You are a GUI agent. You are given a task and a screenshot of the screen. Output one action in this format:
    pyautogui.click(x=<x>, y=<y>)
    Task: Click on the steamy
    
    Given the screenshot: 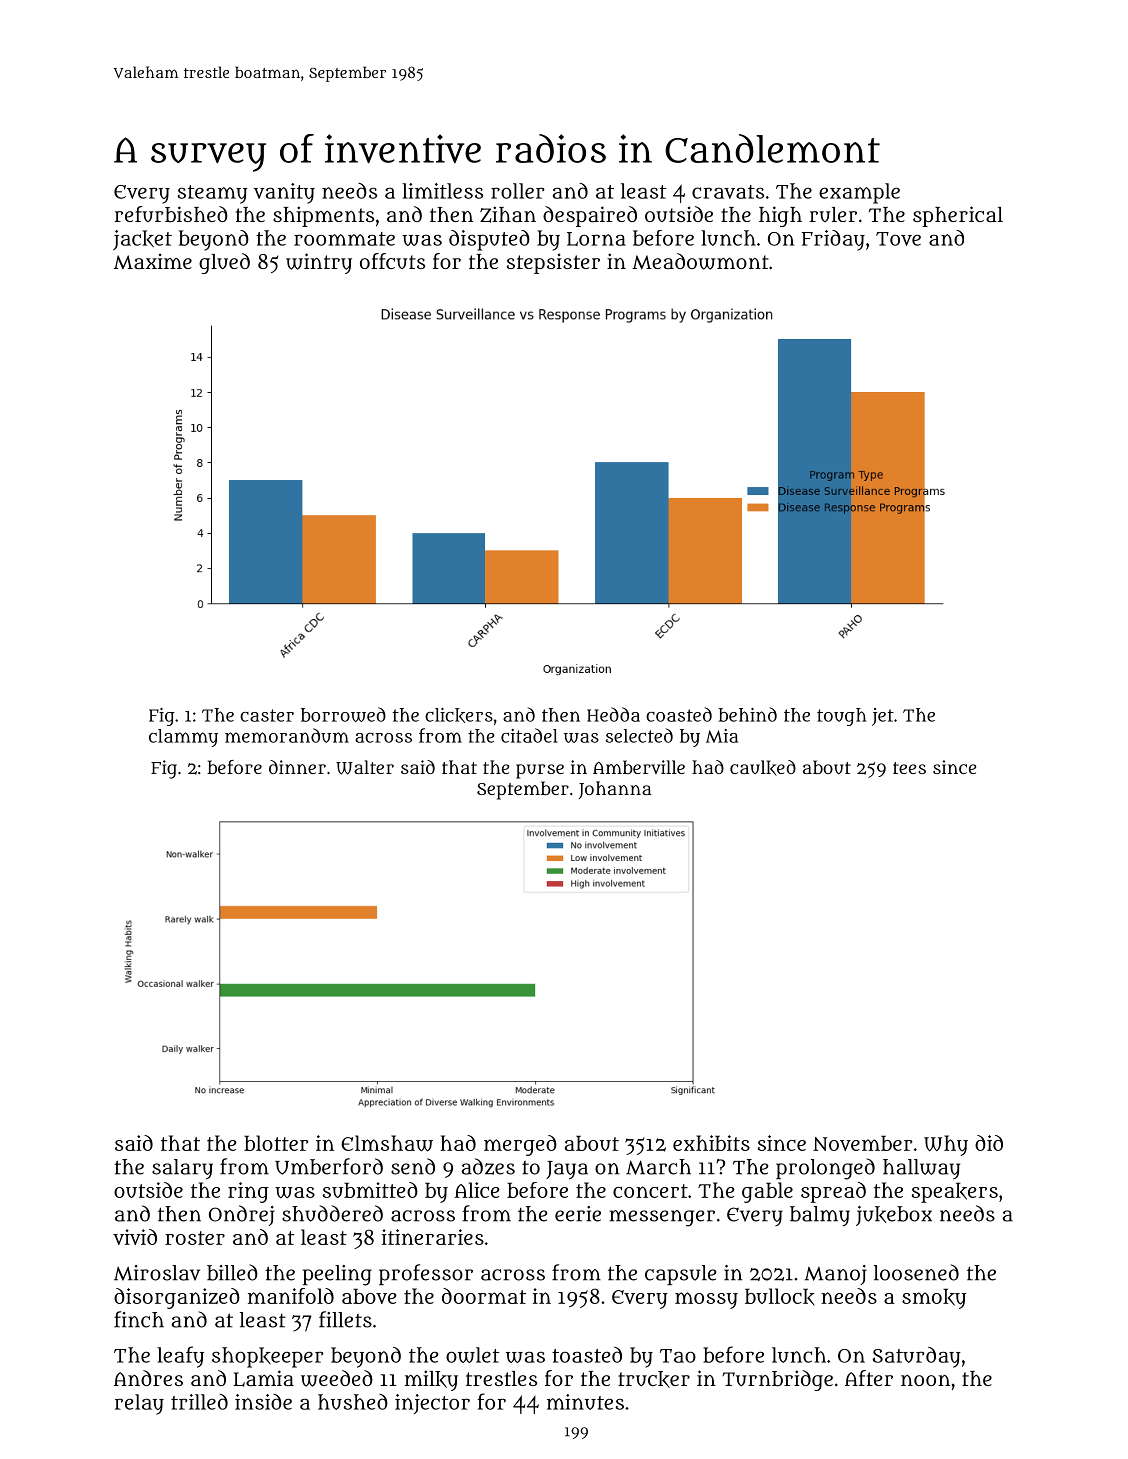 What is the action you would take?
    pyautogui.click(x=213, y=194)
